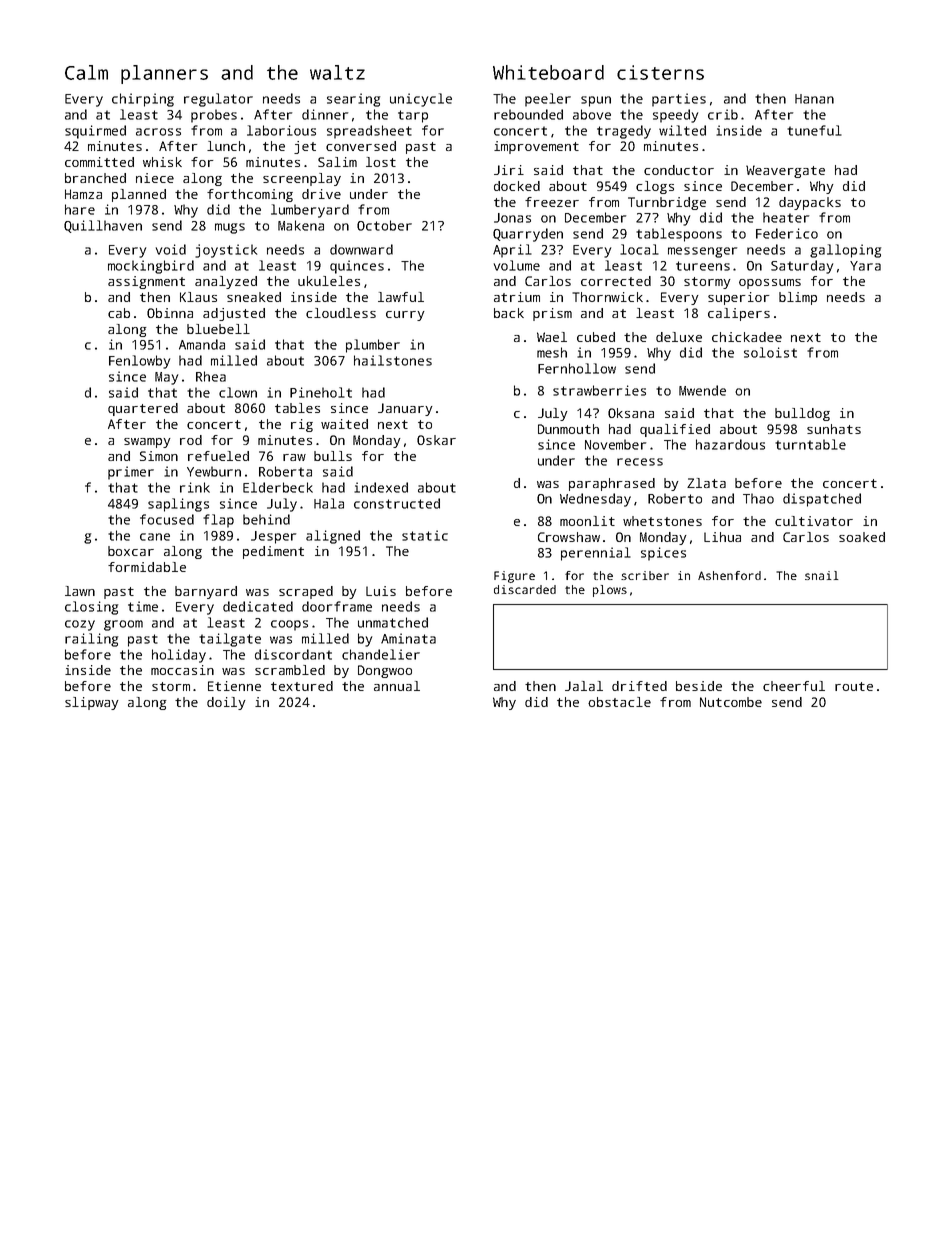 The image size is (952, 1233). I want to click on cultivator, so click(814, 521).
